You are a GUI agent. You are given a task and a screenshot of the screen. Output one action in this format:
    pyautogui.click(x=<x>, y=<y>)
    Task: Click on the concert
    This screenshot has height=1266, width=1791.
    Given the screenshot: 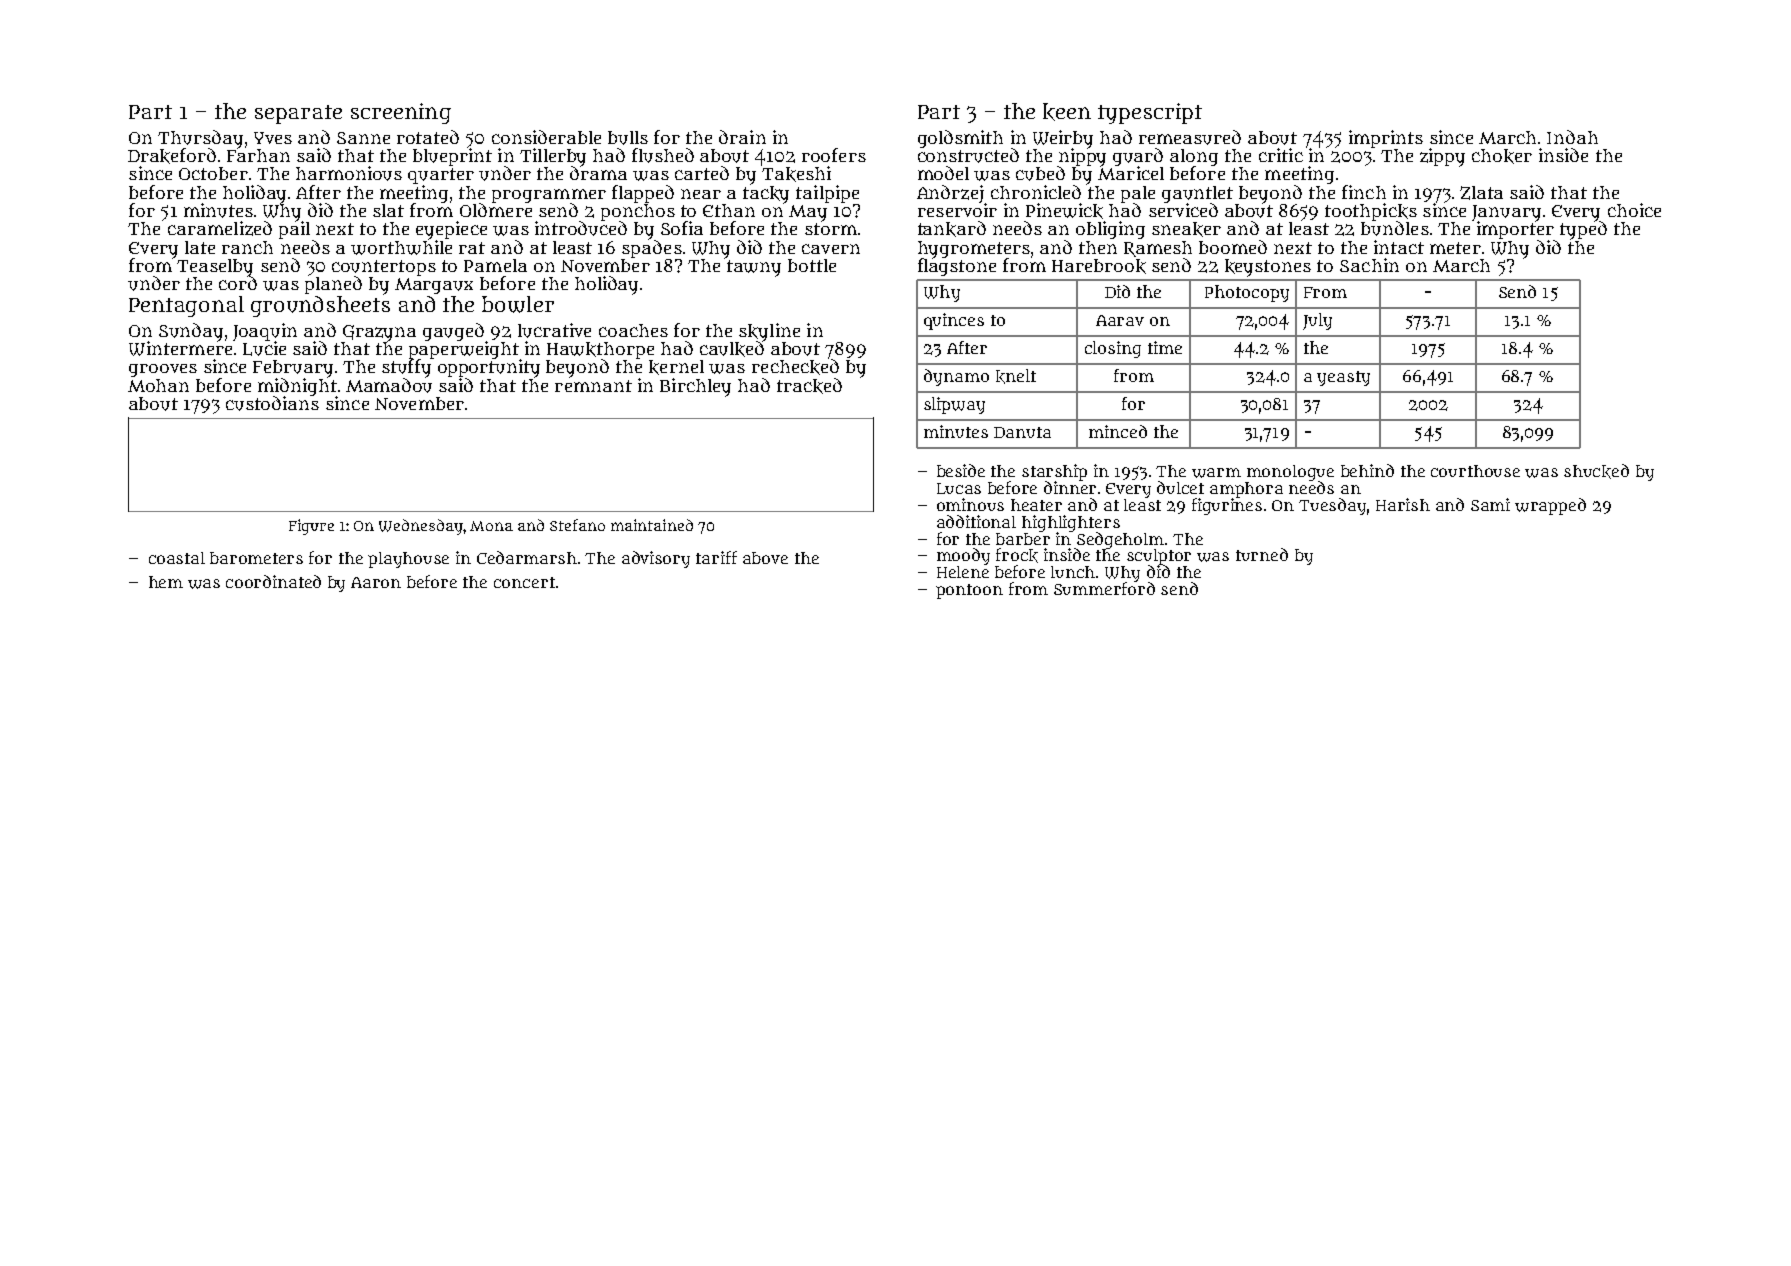 What is the action you would take?
    pyautogui.click(x=524, y=582)
